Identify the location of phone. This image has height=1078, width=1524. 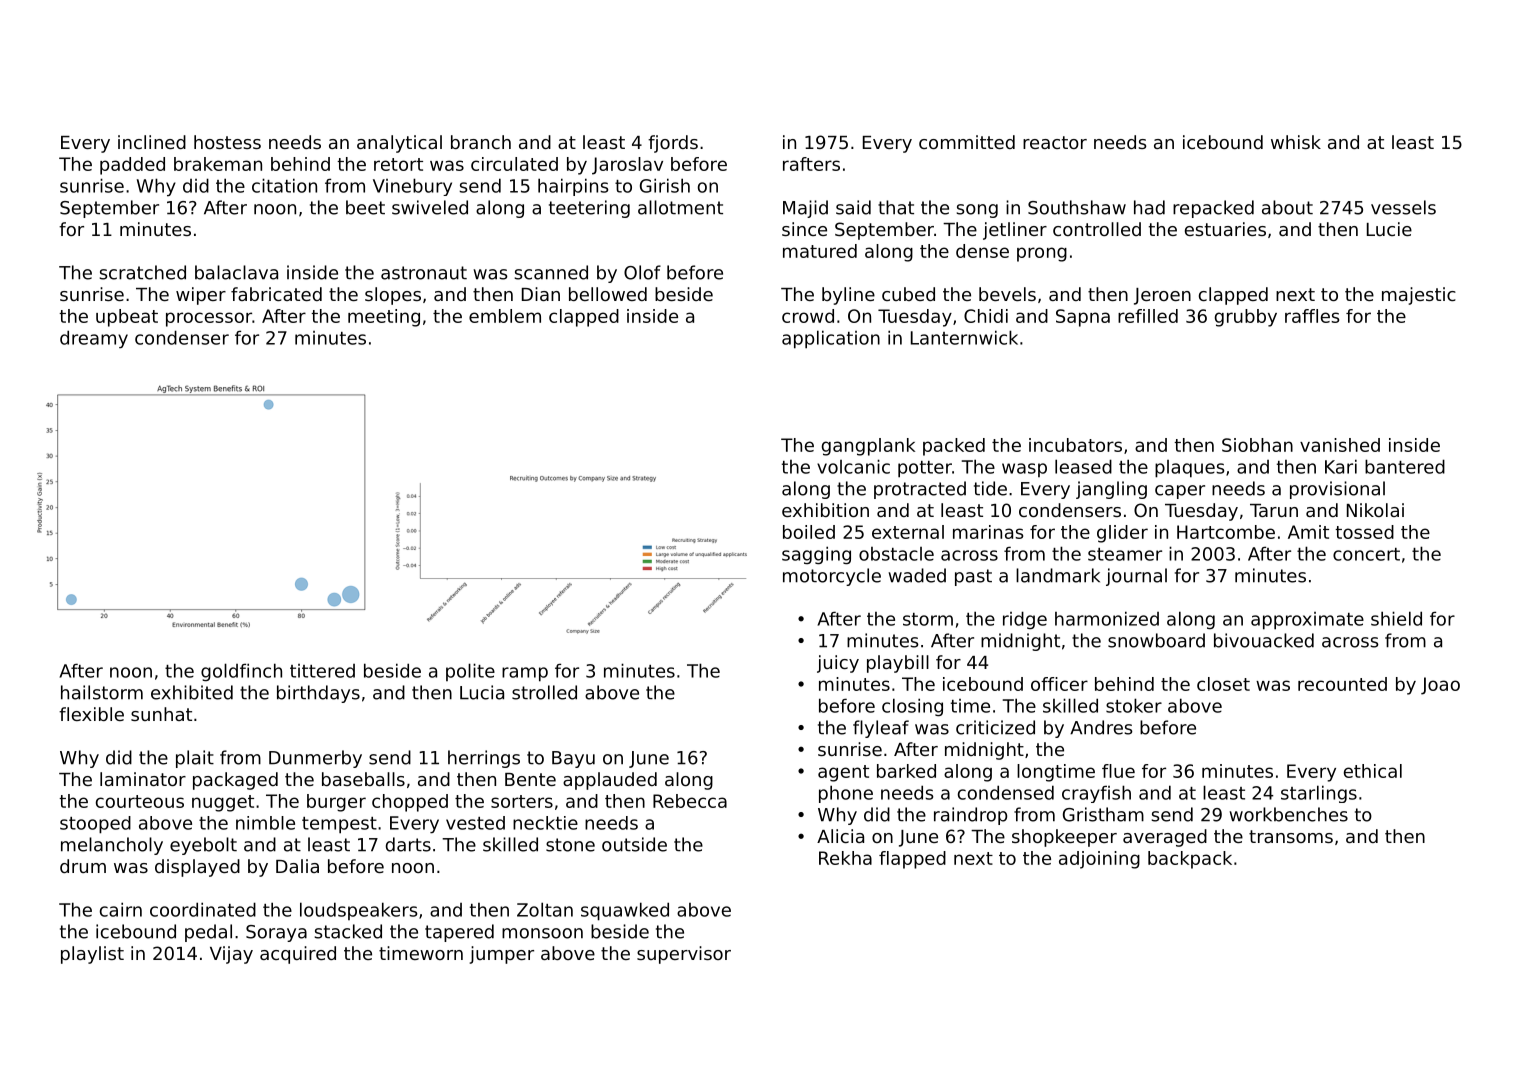
(846, 794).
